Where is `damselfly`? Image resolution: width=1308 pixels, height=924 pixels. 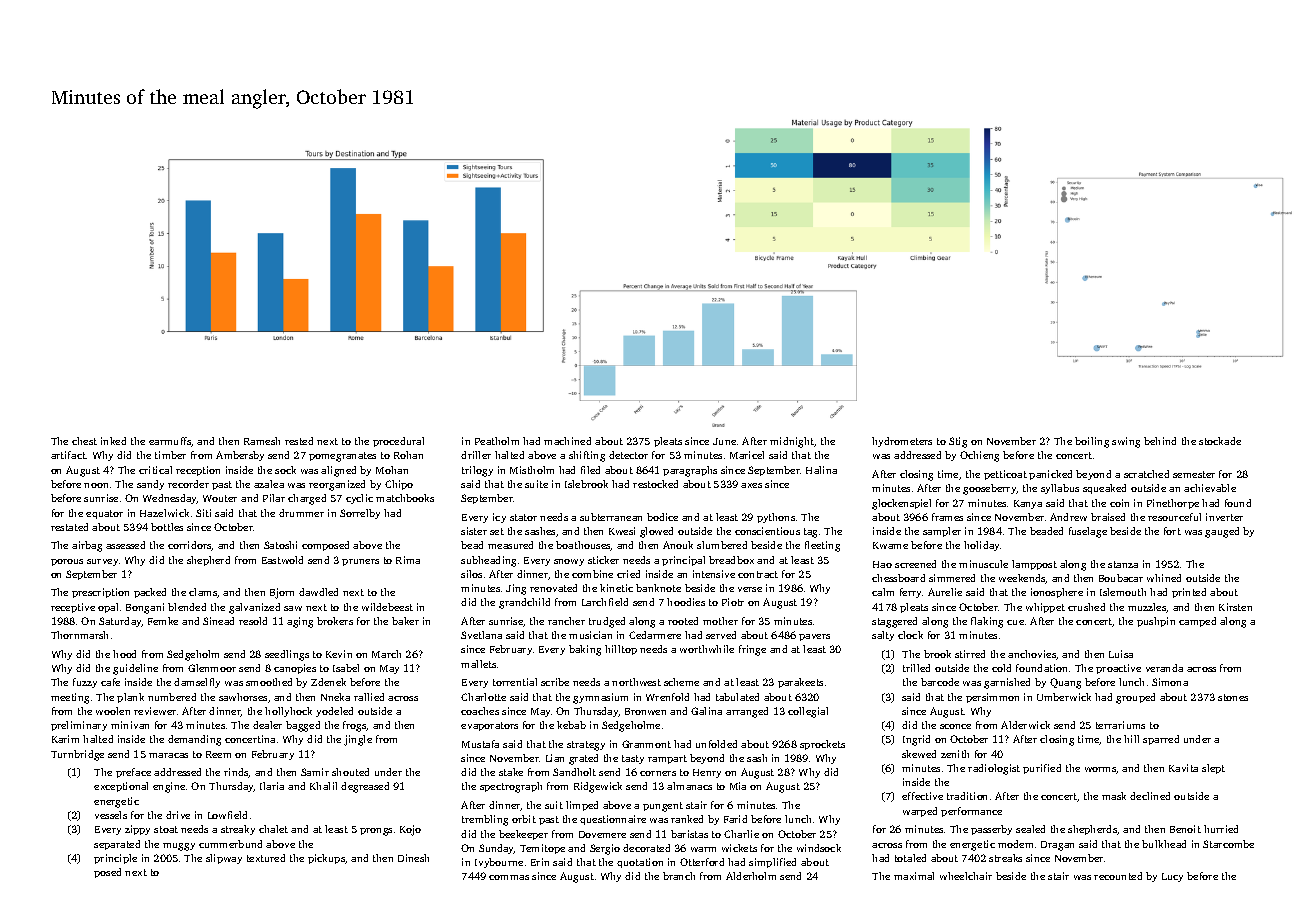
damselfly is located at coordinates (197, 683).
